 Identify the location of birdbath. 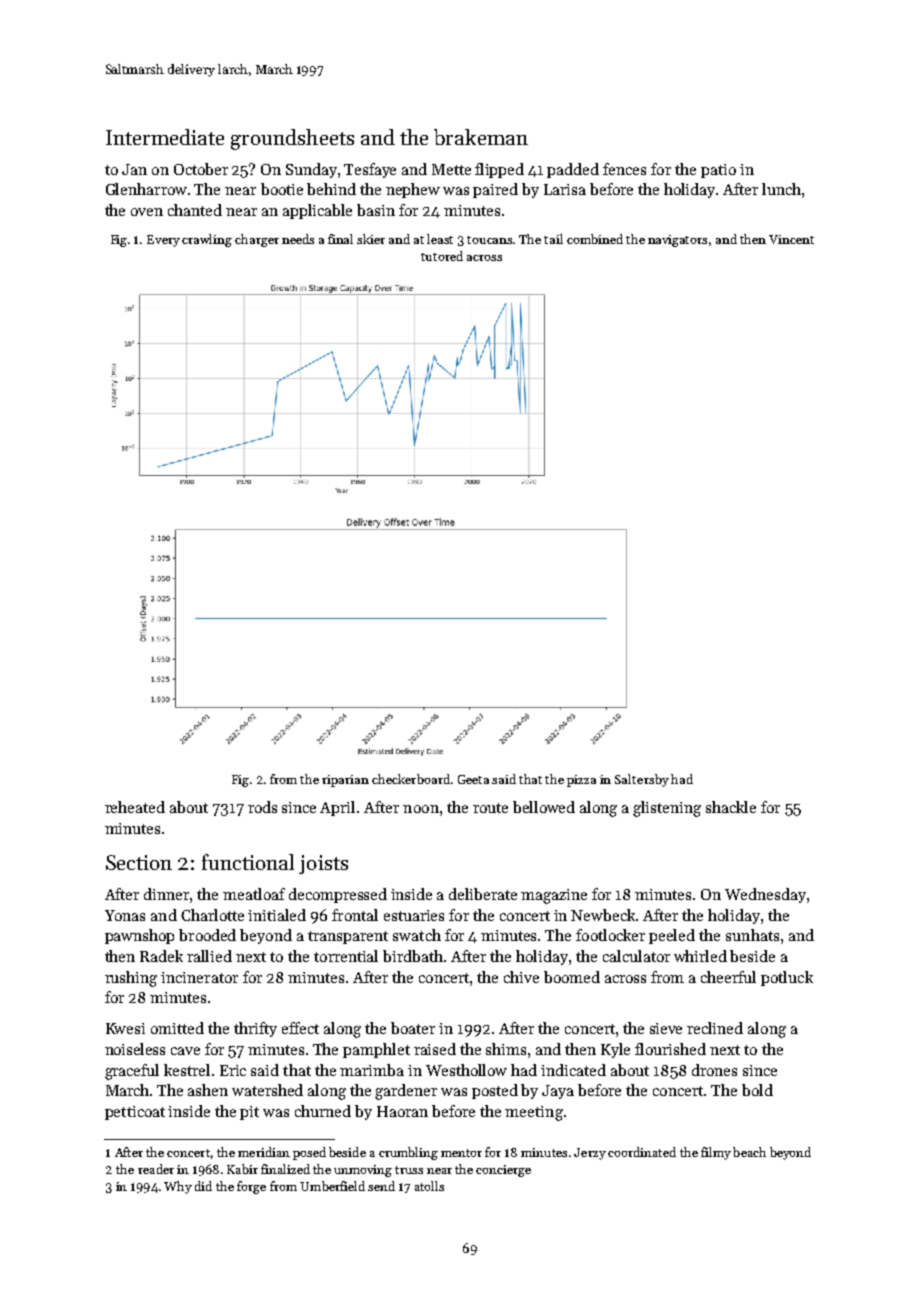
(413, 956).
